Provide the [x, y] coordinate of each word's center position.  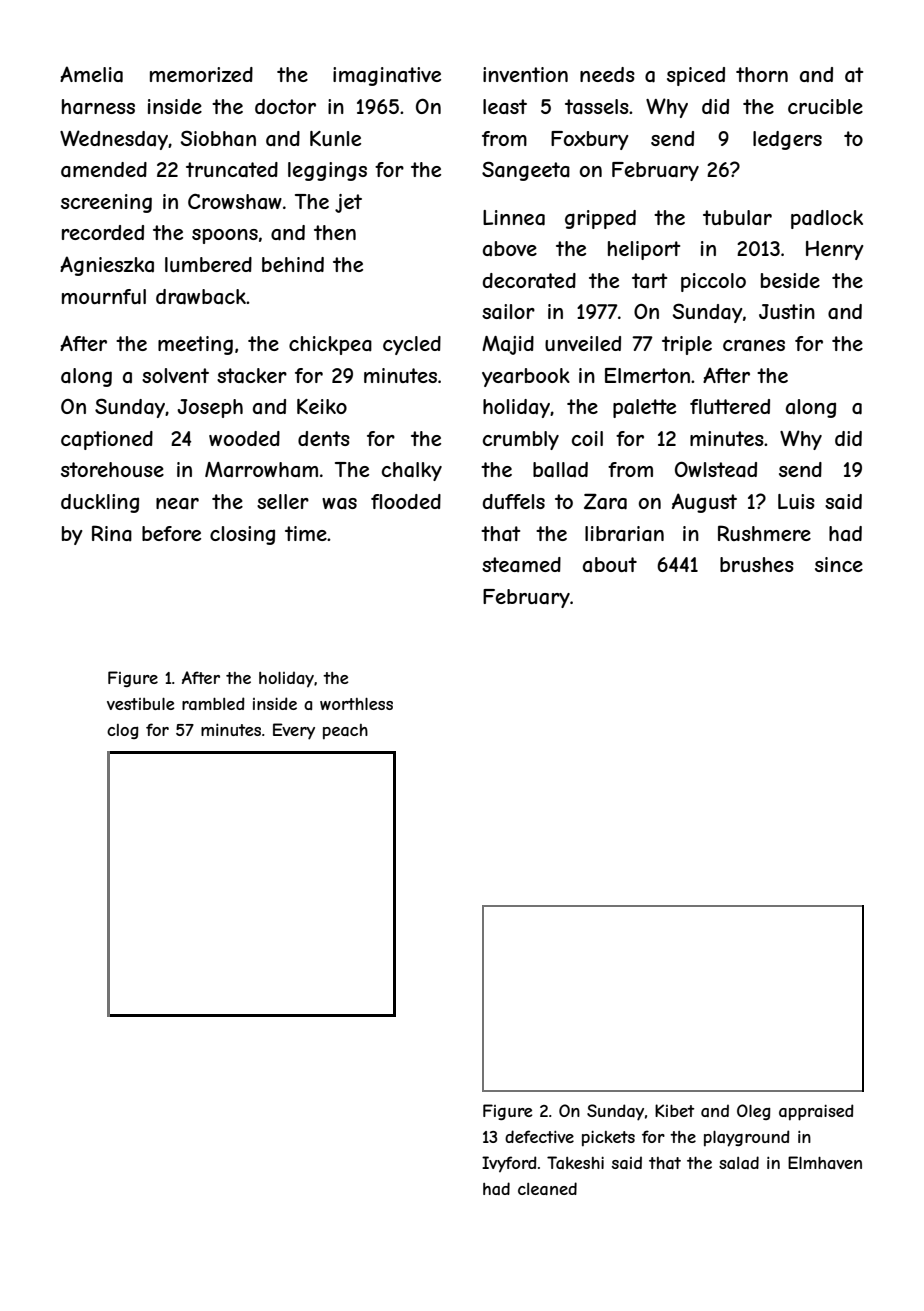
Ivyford [509, 1164]
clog [123, 731]
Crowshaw [235, 202]
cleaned [547, 1188]
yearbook [526, 377]
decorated [529, 280]
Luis [796, 501]
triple [687, 345]
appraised [816, 1112]
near [177, 503]
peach [345, 732]
